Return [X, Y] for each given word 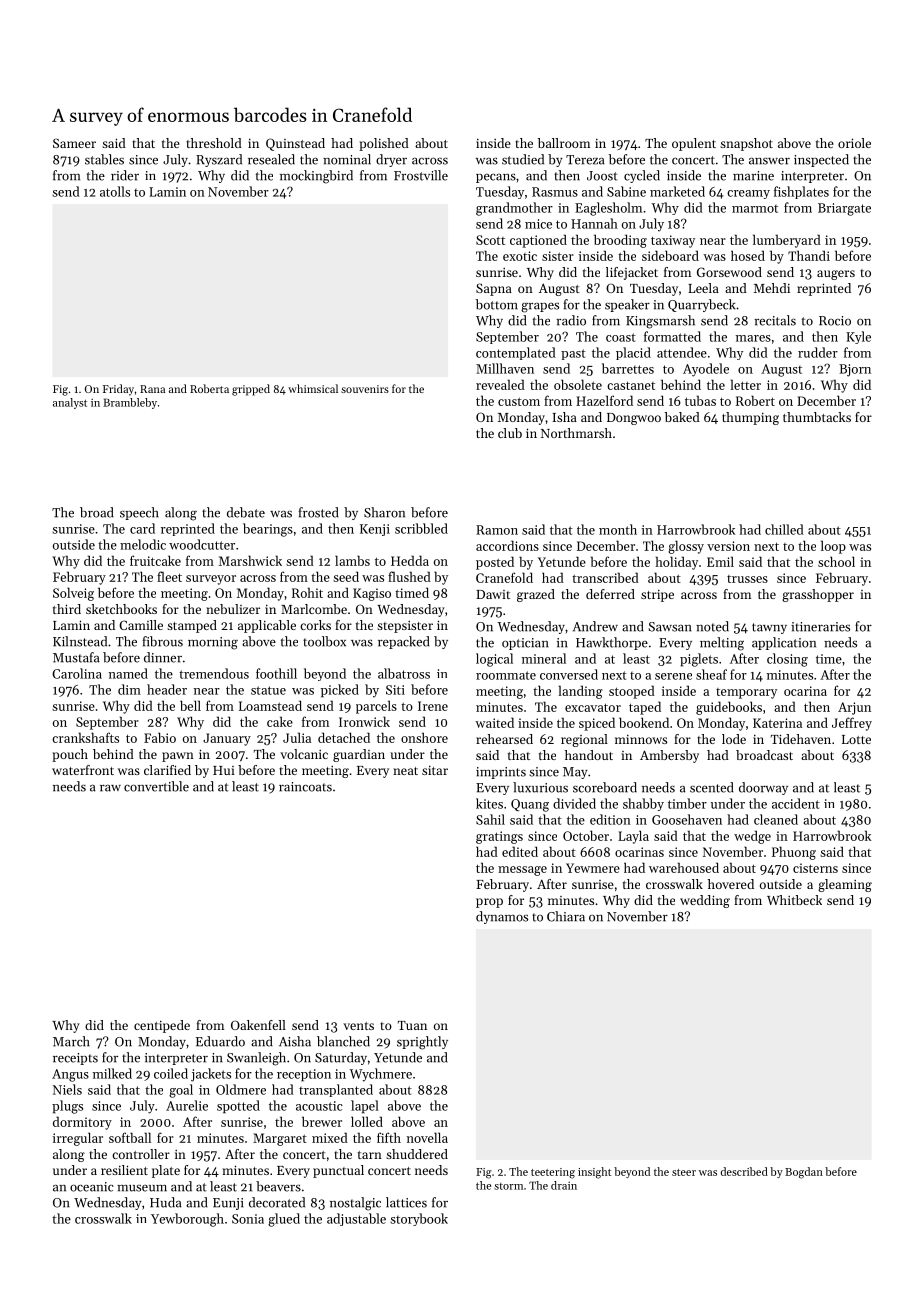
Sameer [74, 143]
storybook [419, 1219]
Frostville [421, 175]
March [71, 1041]
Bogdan [804, 1173]
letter [745, 384]
